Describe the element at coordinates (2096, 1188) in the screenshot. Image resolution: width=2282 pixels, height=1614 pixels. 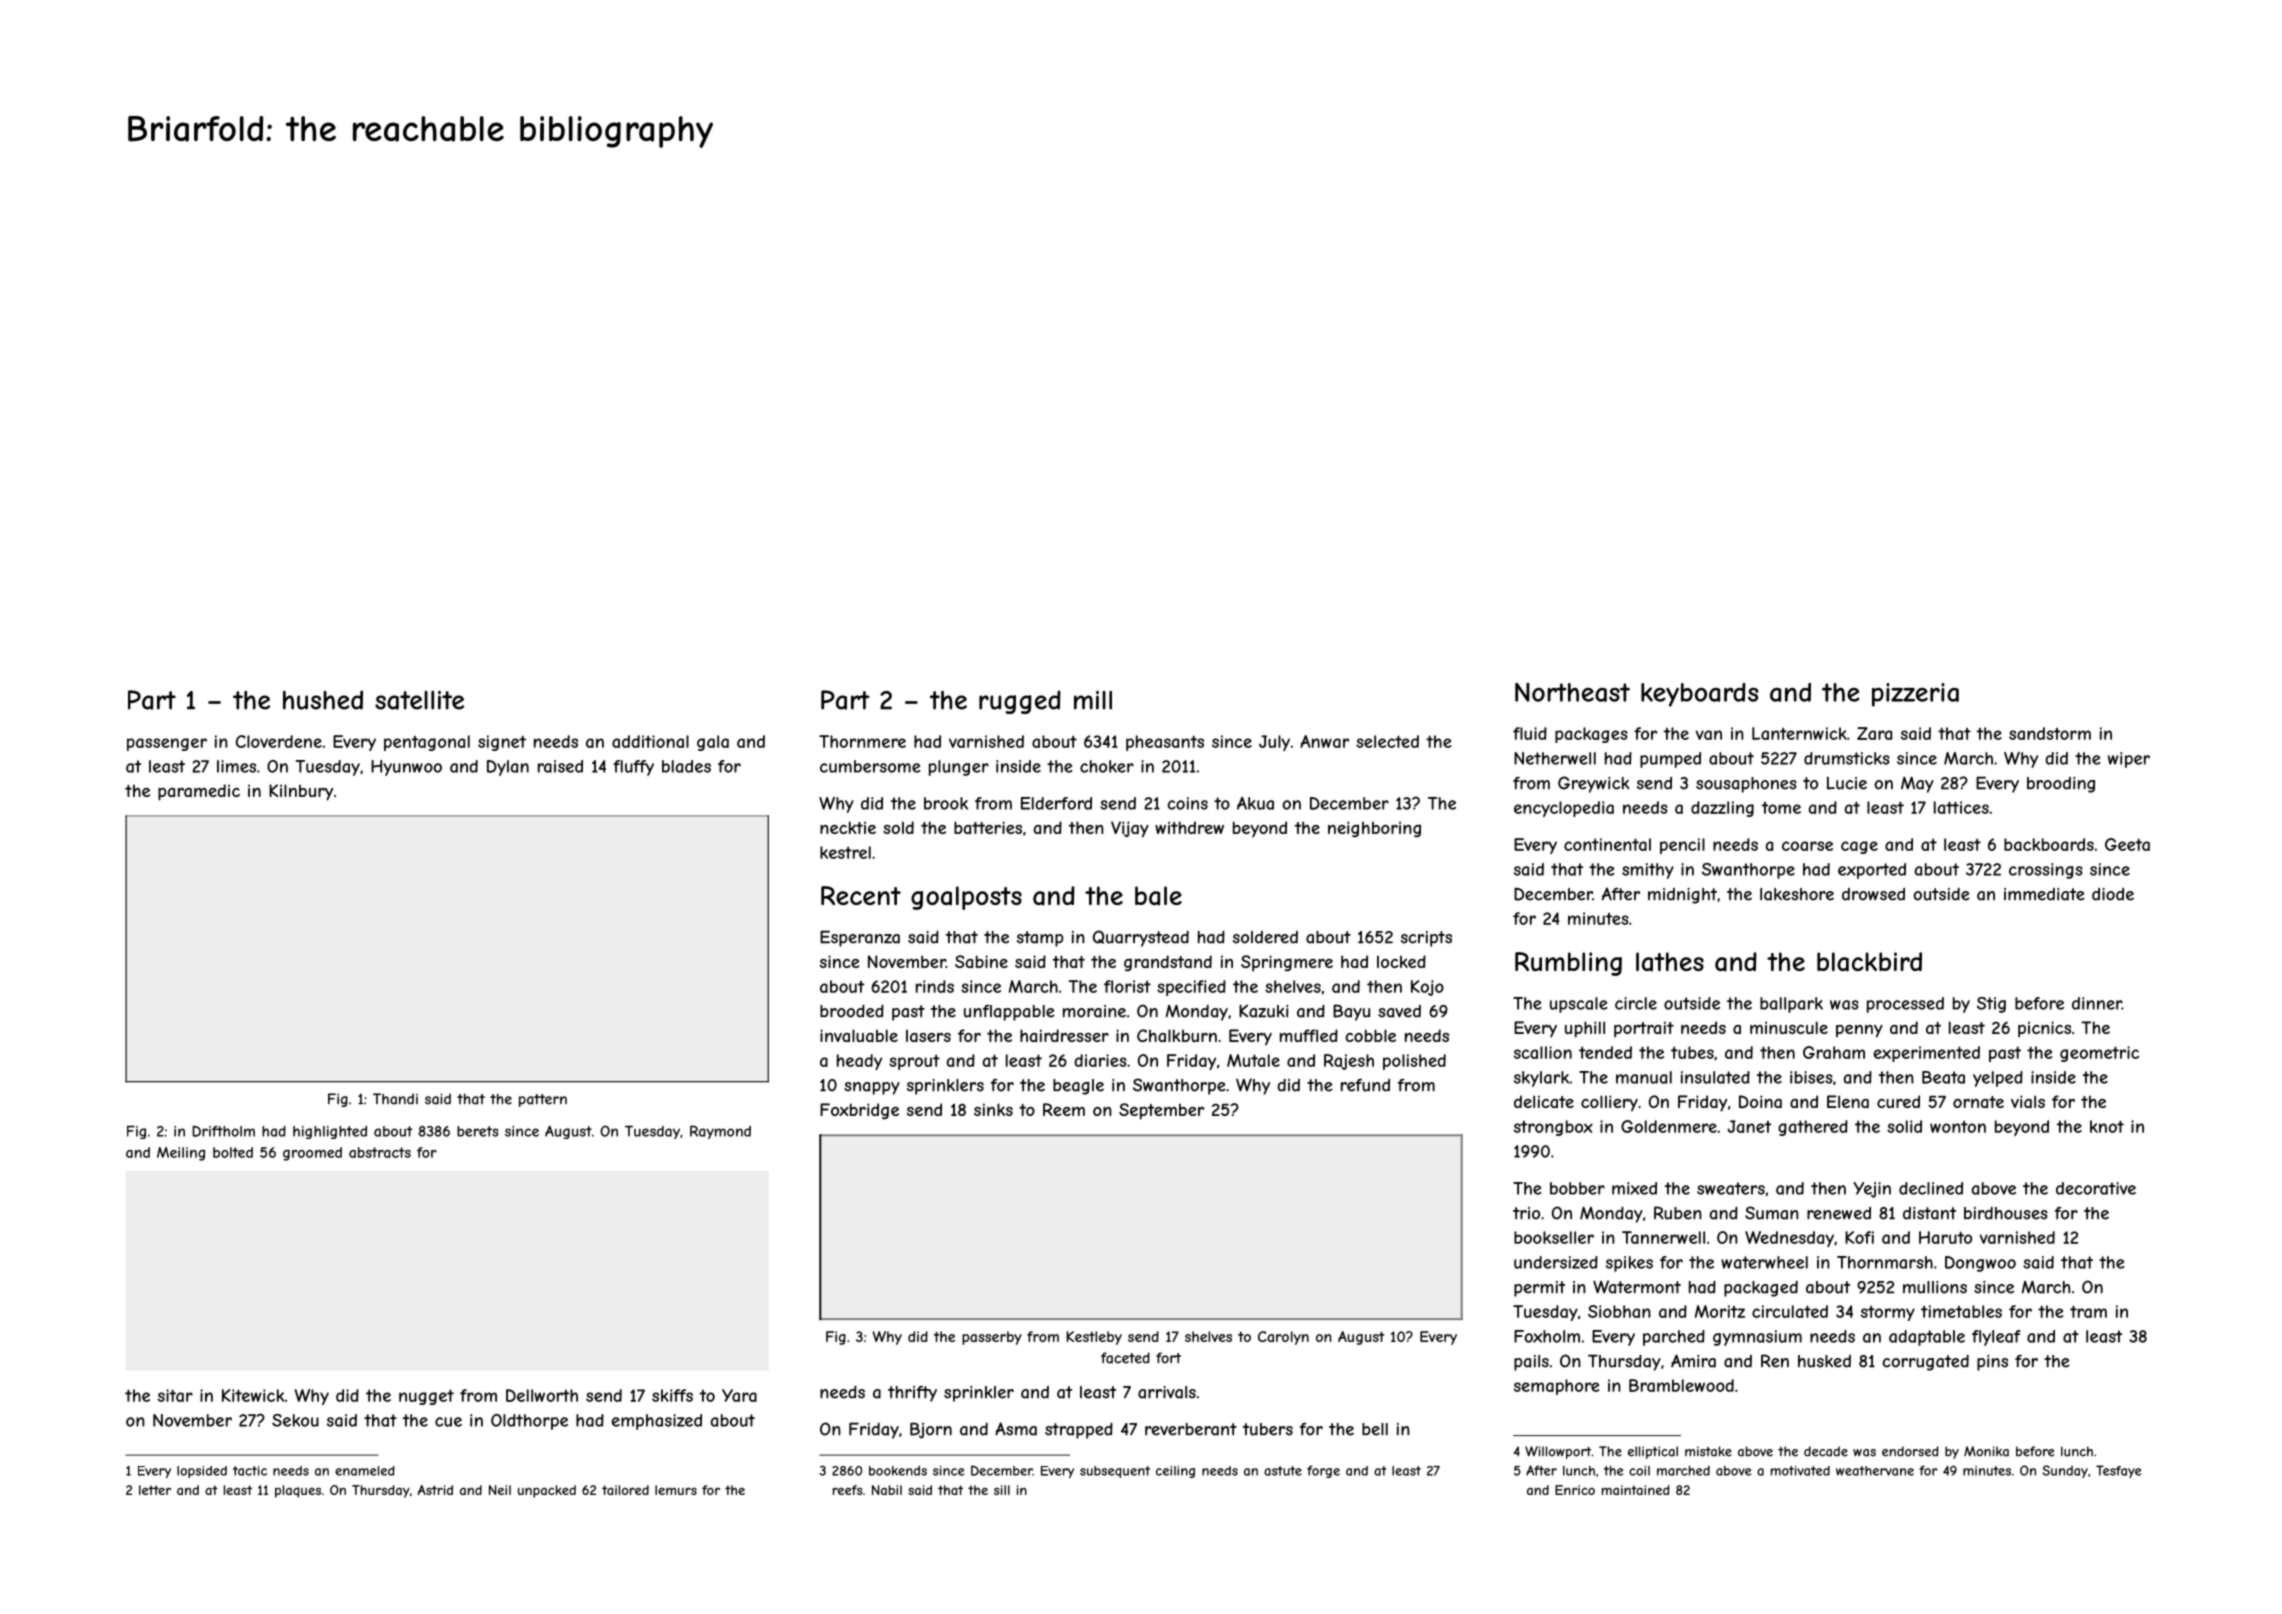
I see `decorative` at that location.
